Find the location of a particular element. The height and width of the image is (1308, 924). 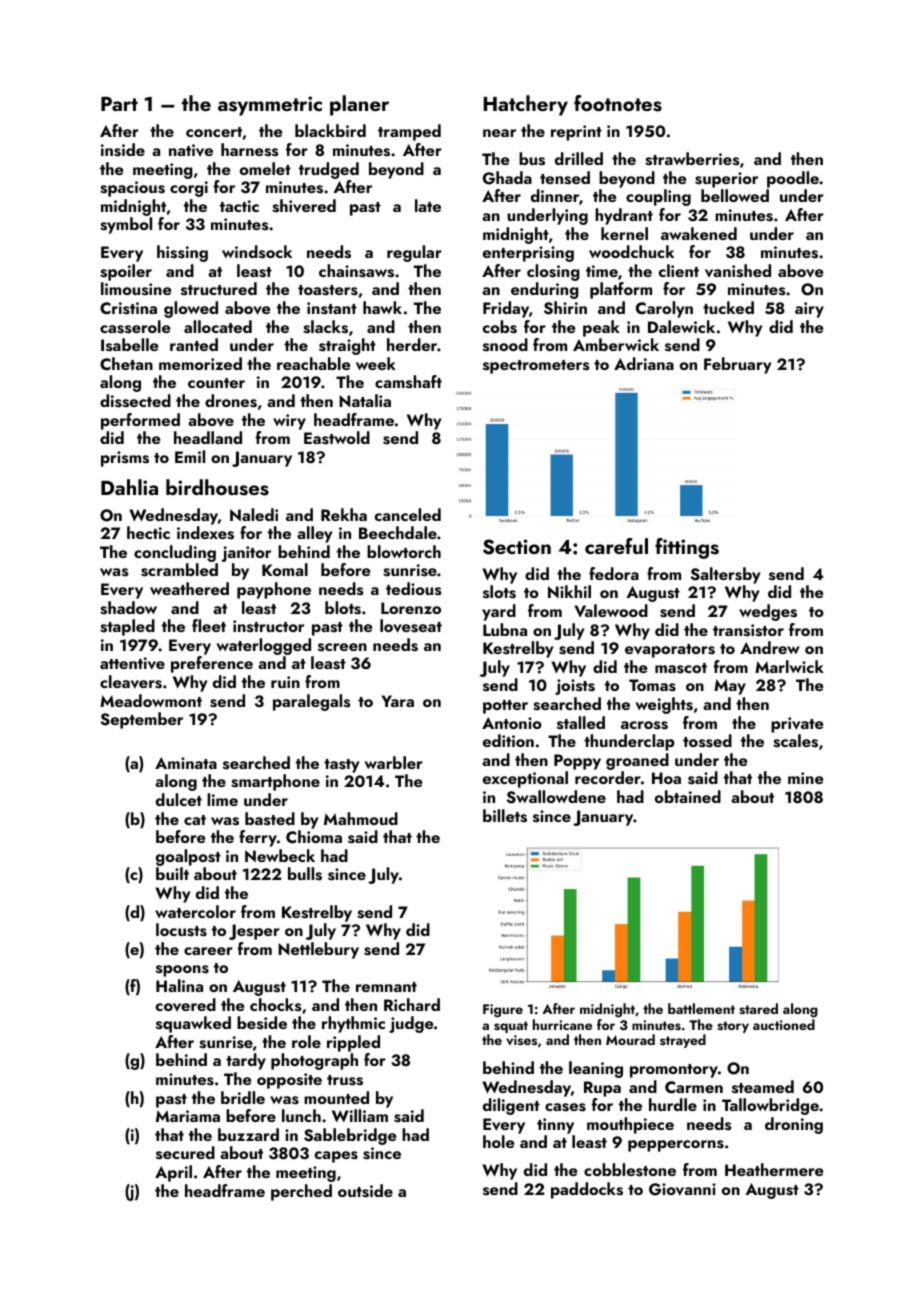

poodle is located at coordinates (793, 179).
